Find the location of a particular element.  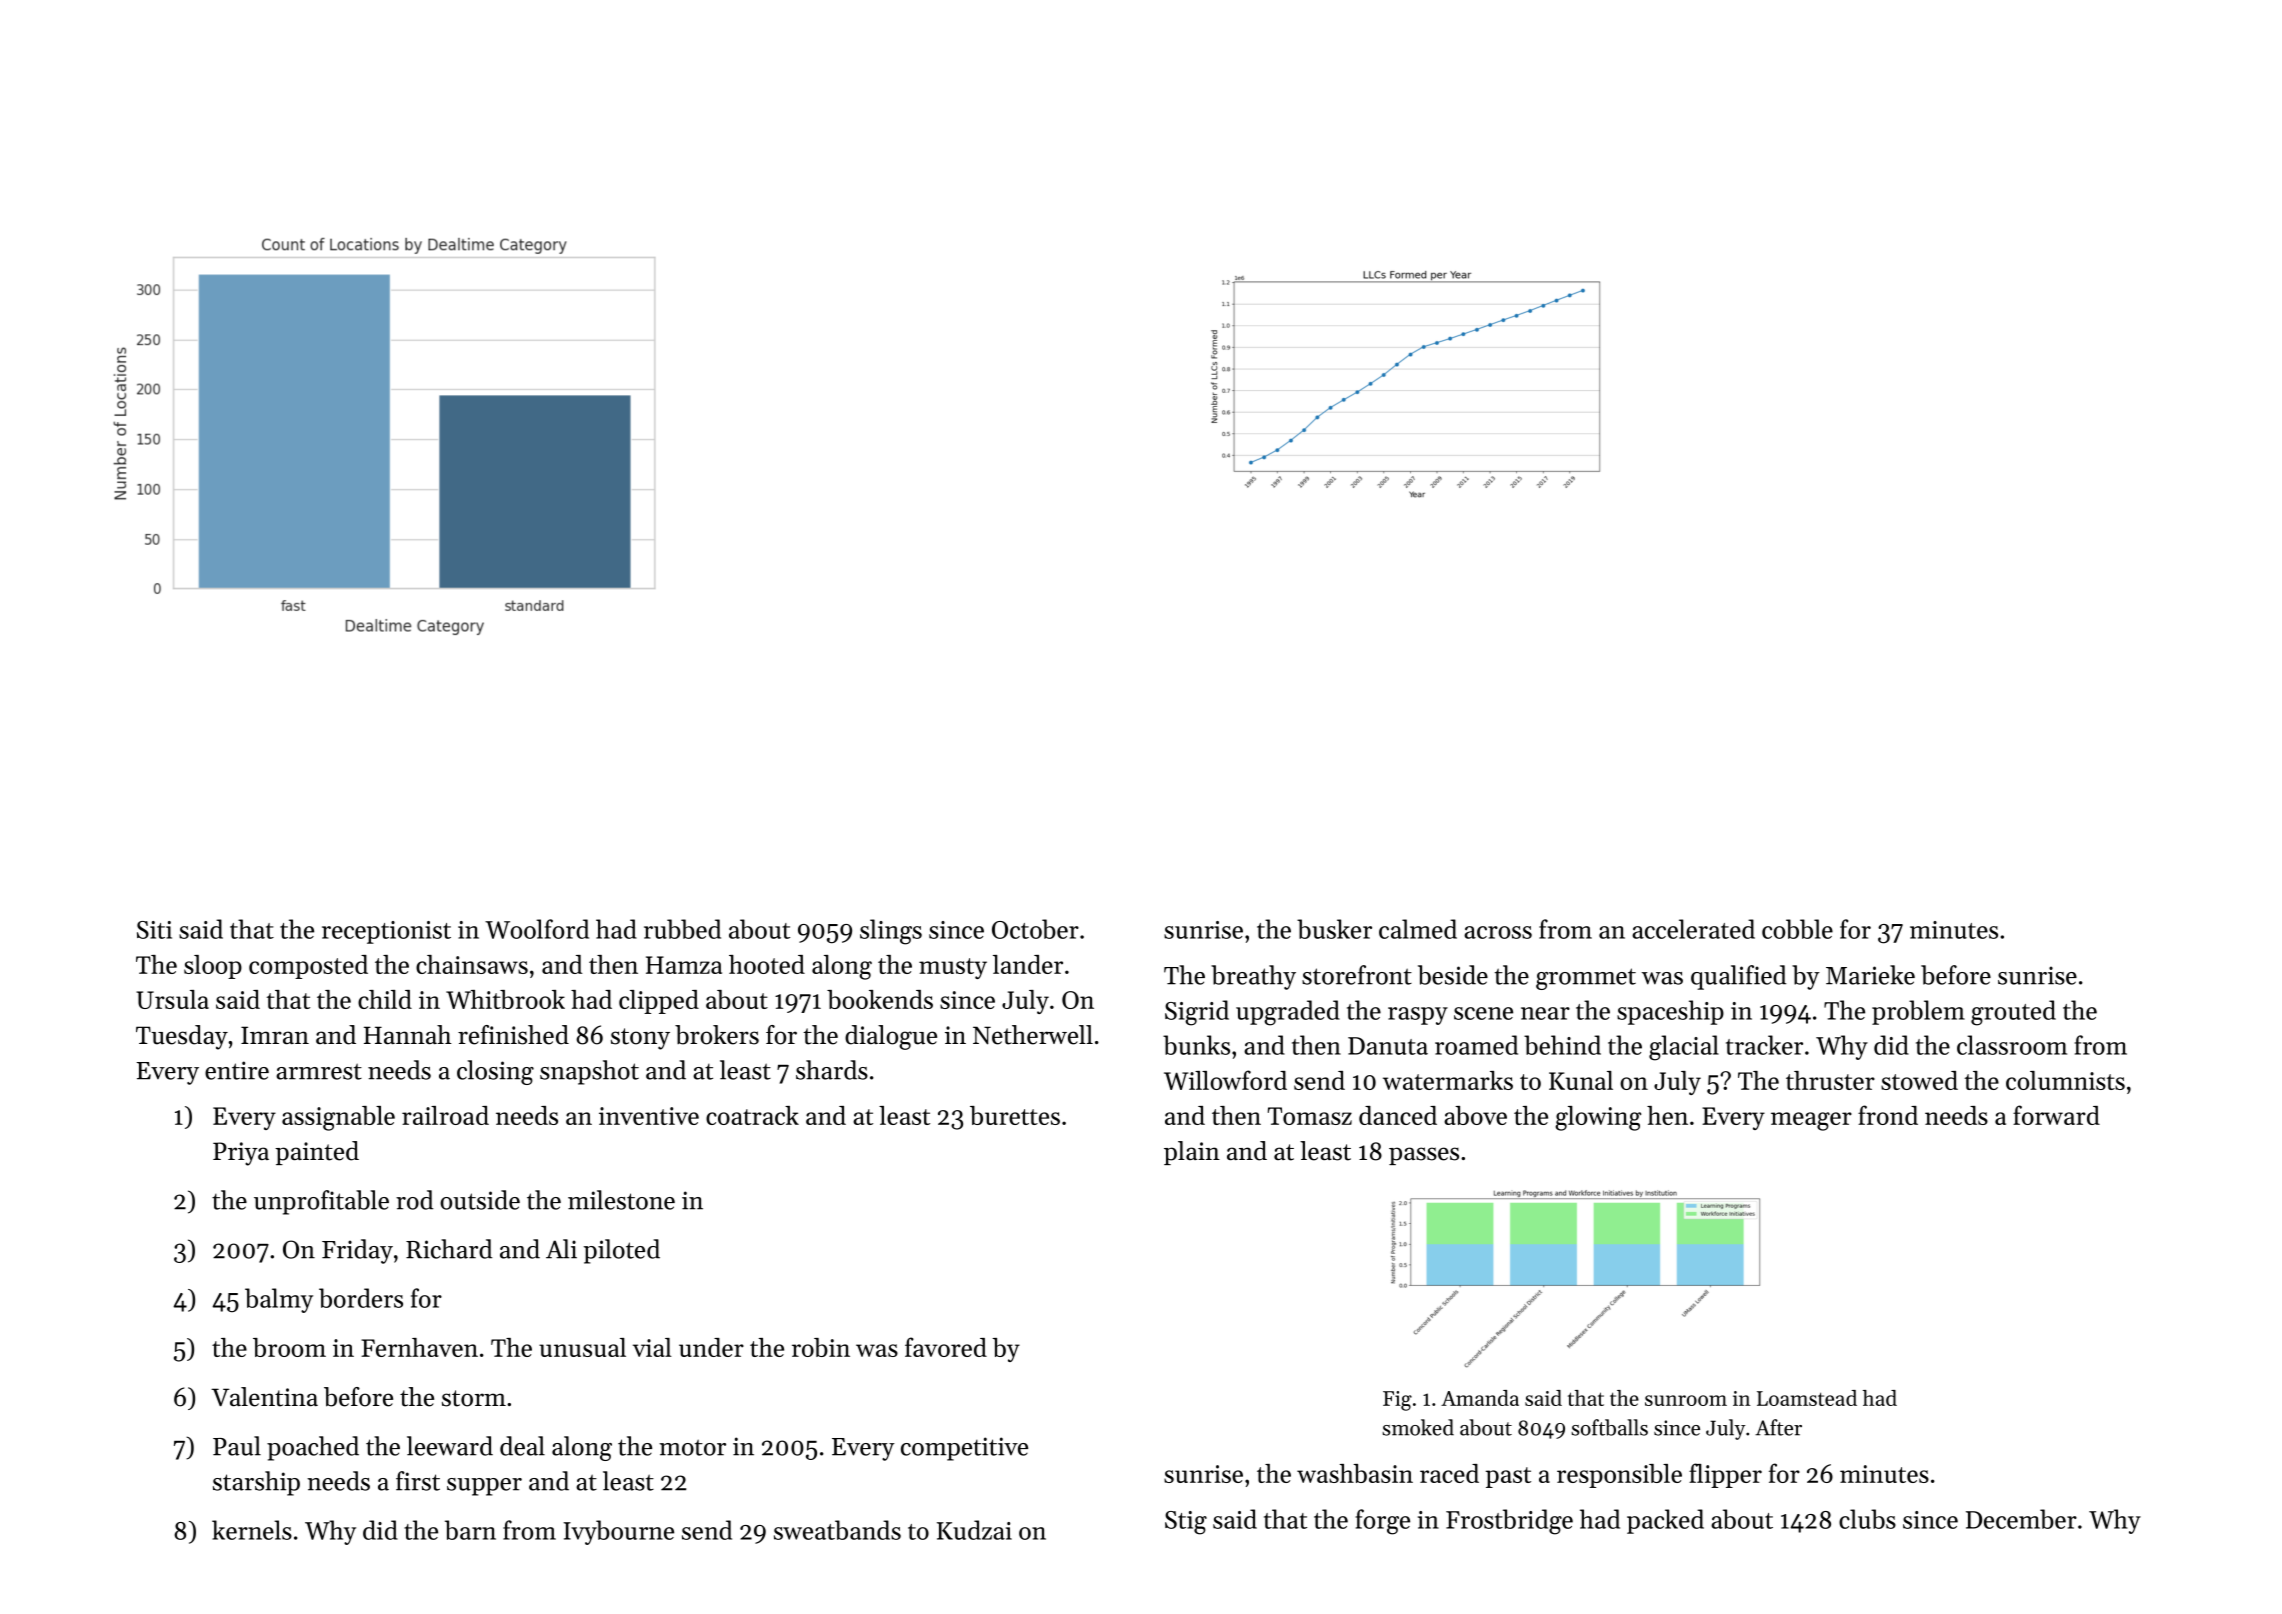

Siti is located at coordinates (154, 930).
